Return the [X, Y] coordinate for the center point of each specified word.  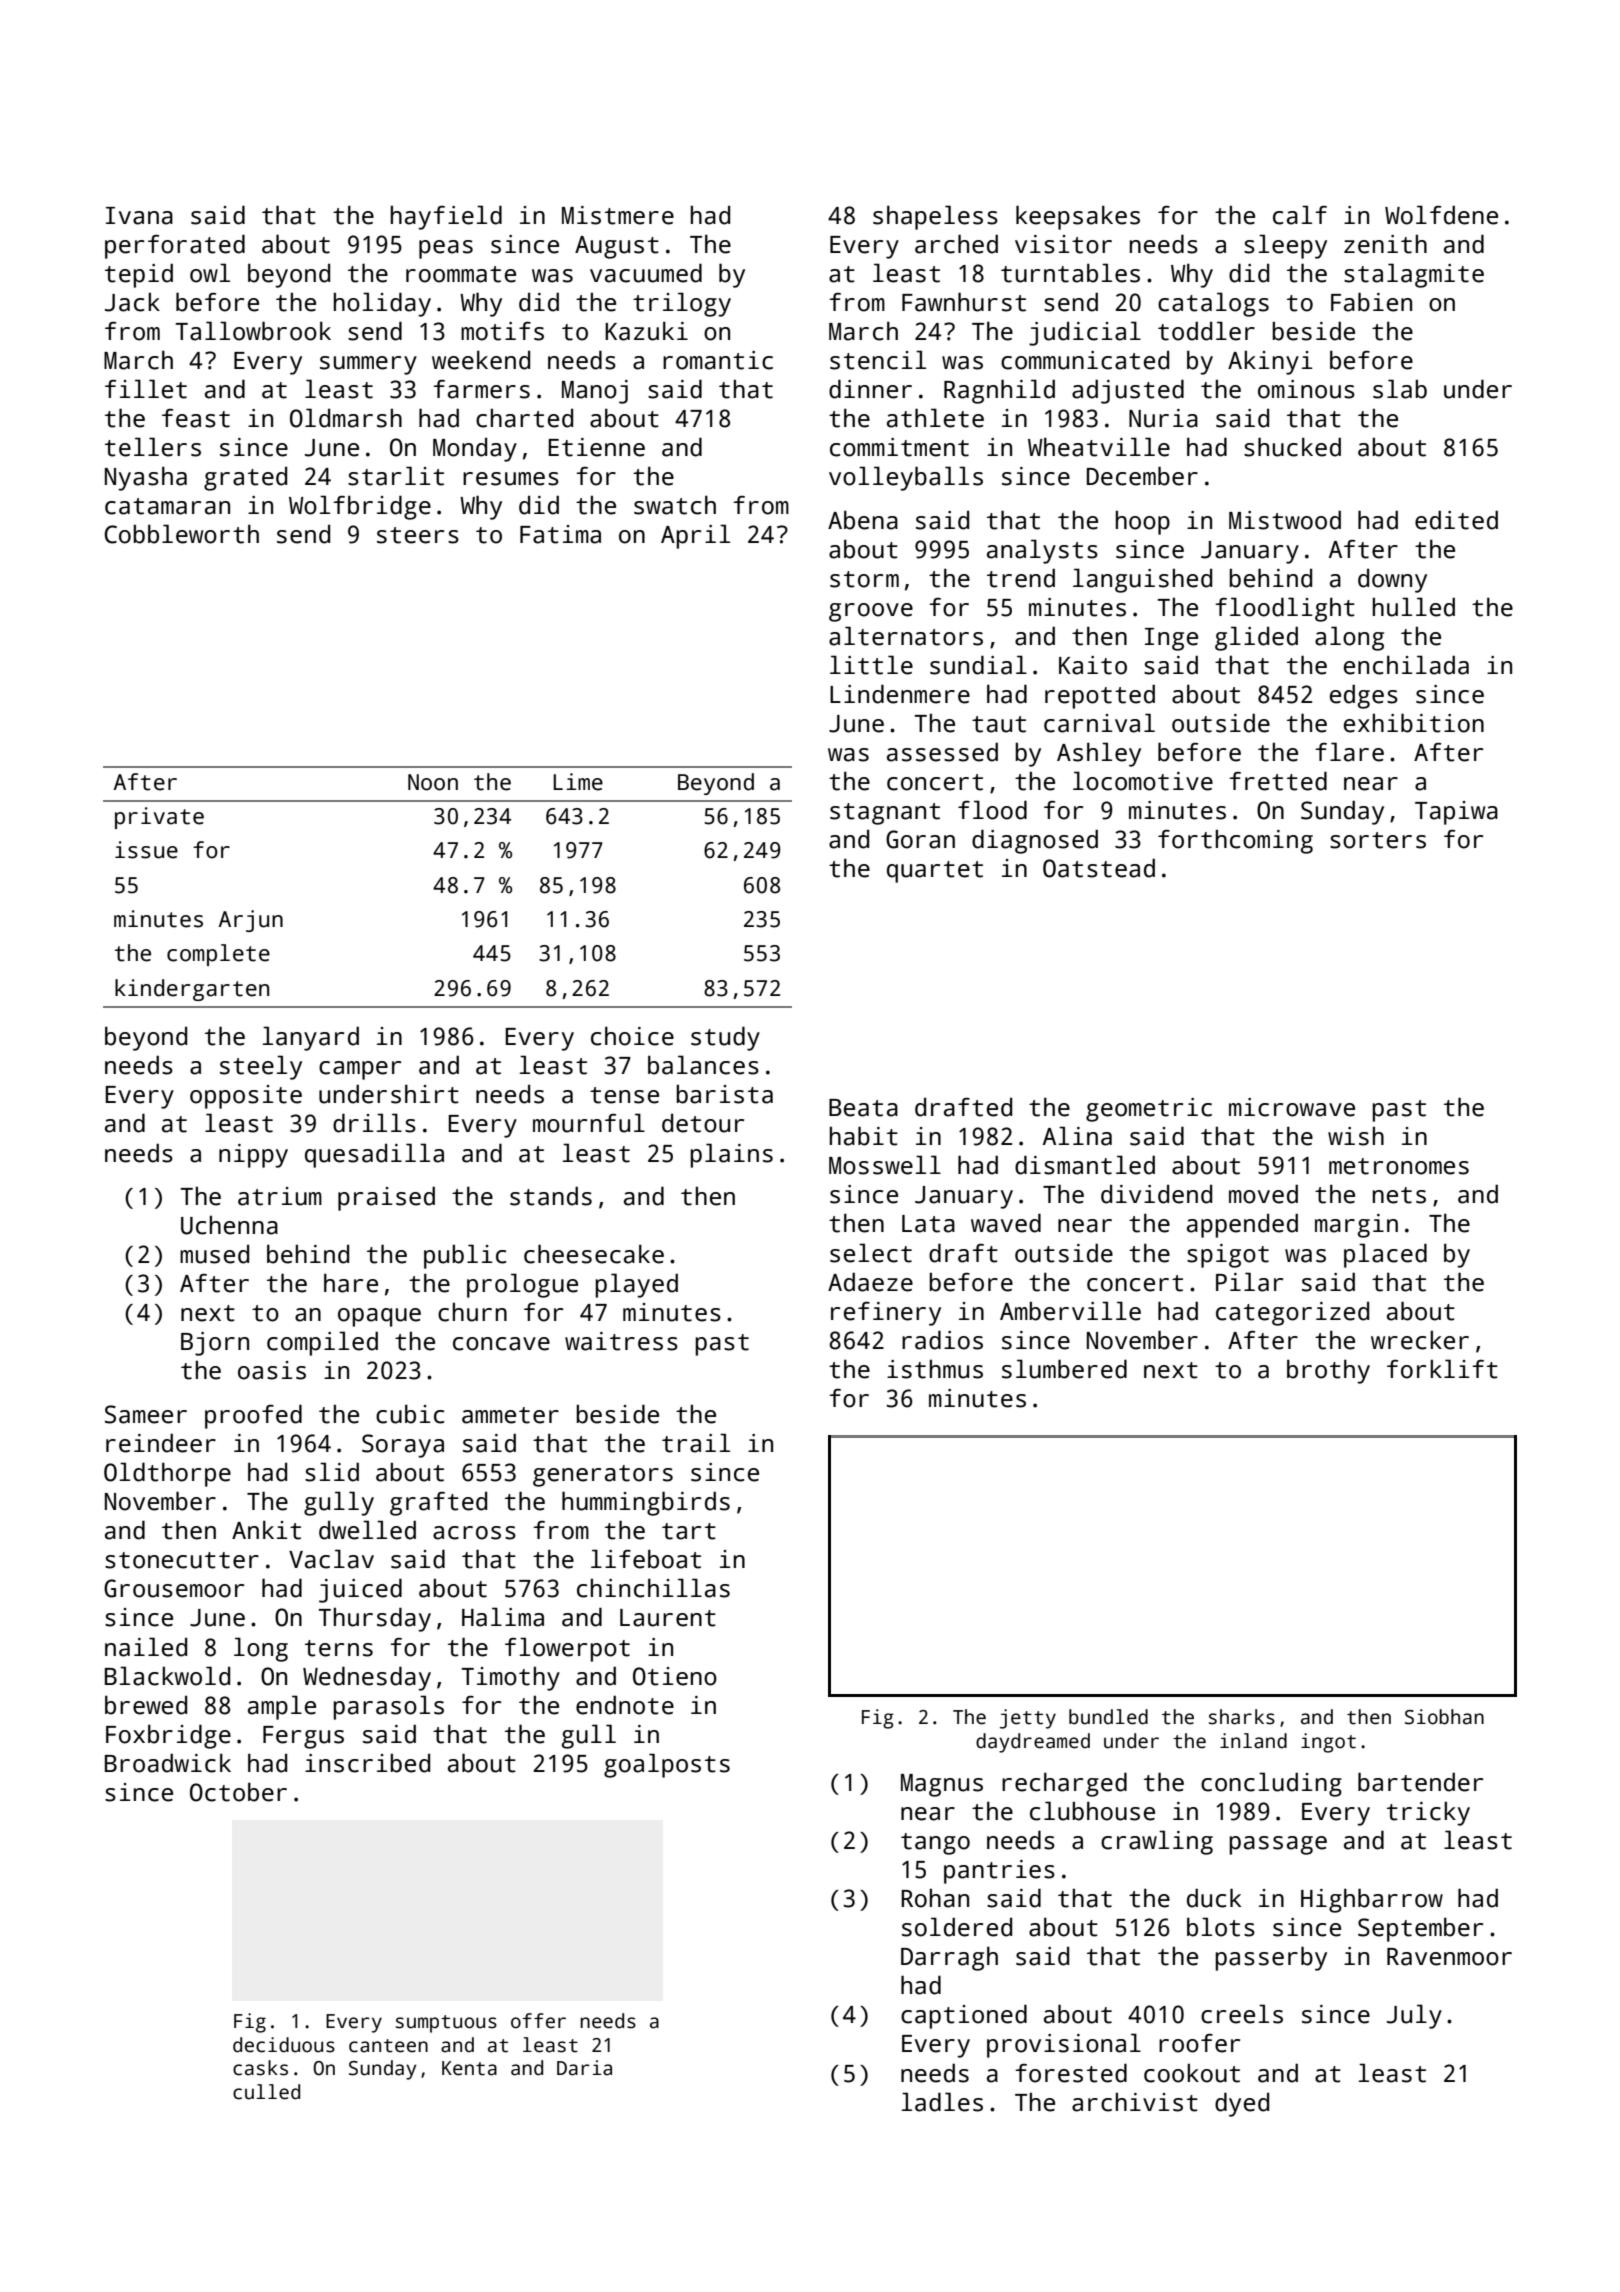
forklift [1442, 1369]
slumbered [1064, 1369]
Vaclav [331, 1559]
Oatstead [1099, 868]
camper [360, 1070]
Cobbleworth [181, 534]
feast [196, 418]
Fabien [1371, 302]
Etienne [596, 447]
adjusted [1128, 391]
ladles [942, 2102]
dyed [1242, 2104]
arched [956, 244]
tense [624, 1095]
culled [266, 2092]
